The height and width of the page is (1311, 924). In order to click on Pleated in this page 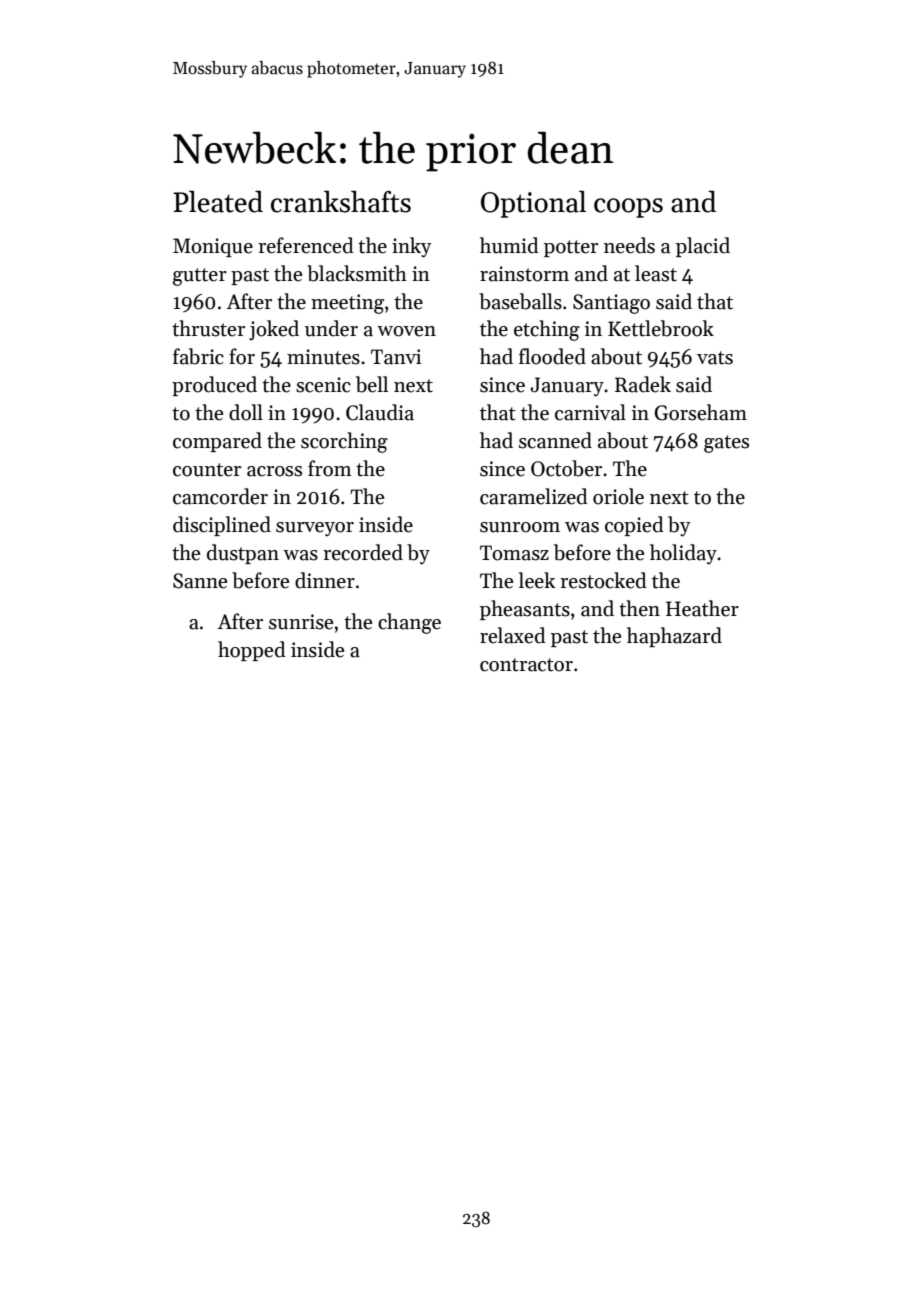, I will do `click(218, 201)`.
